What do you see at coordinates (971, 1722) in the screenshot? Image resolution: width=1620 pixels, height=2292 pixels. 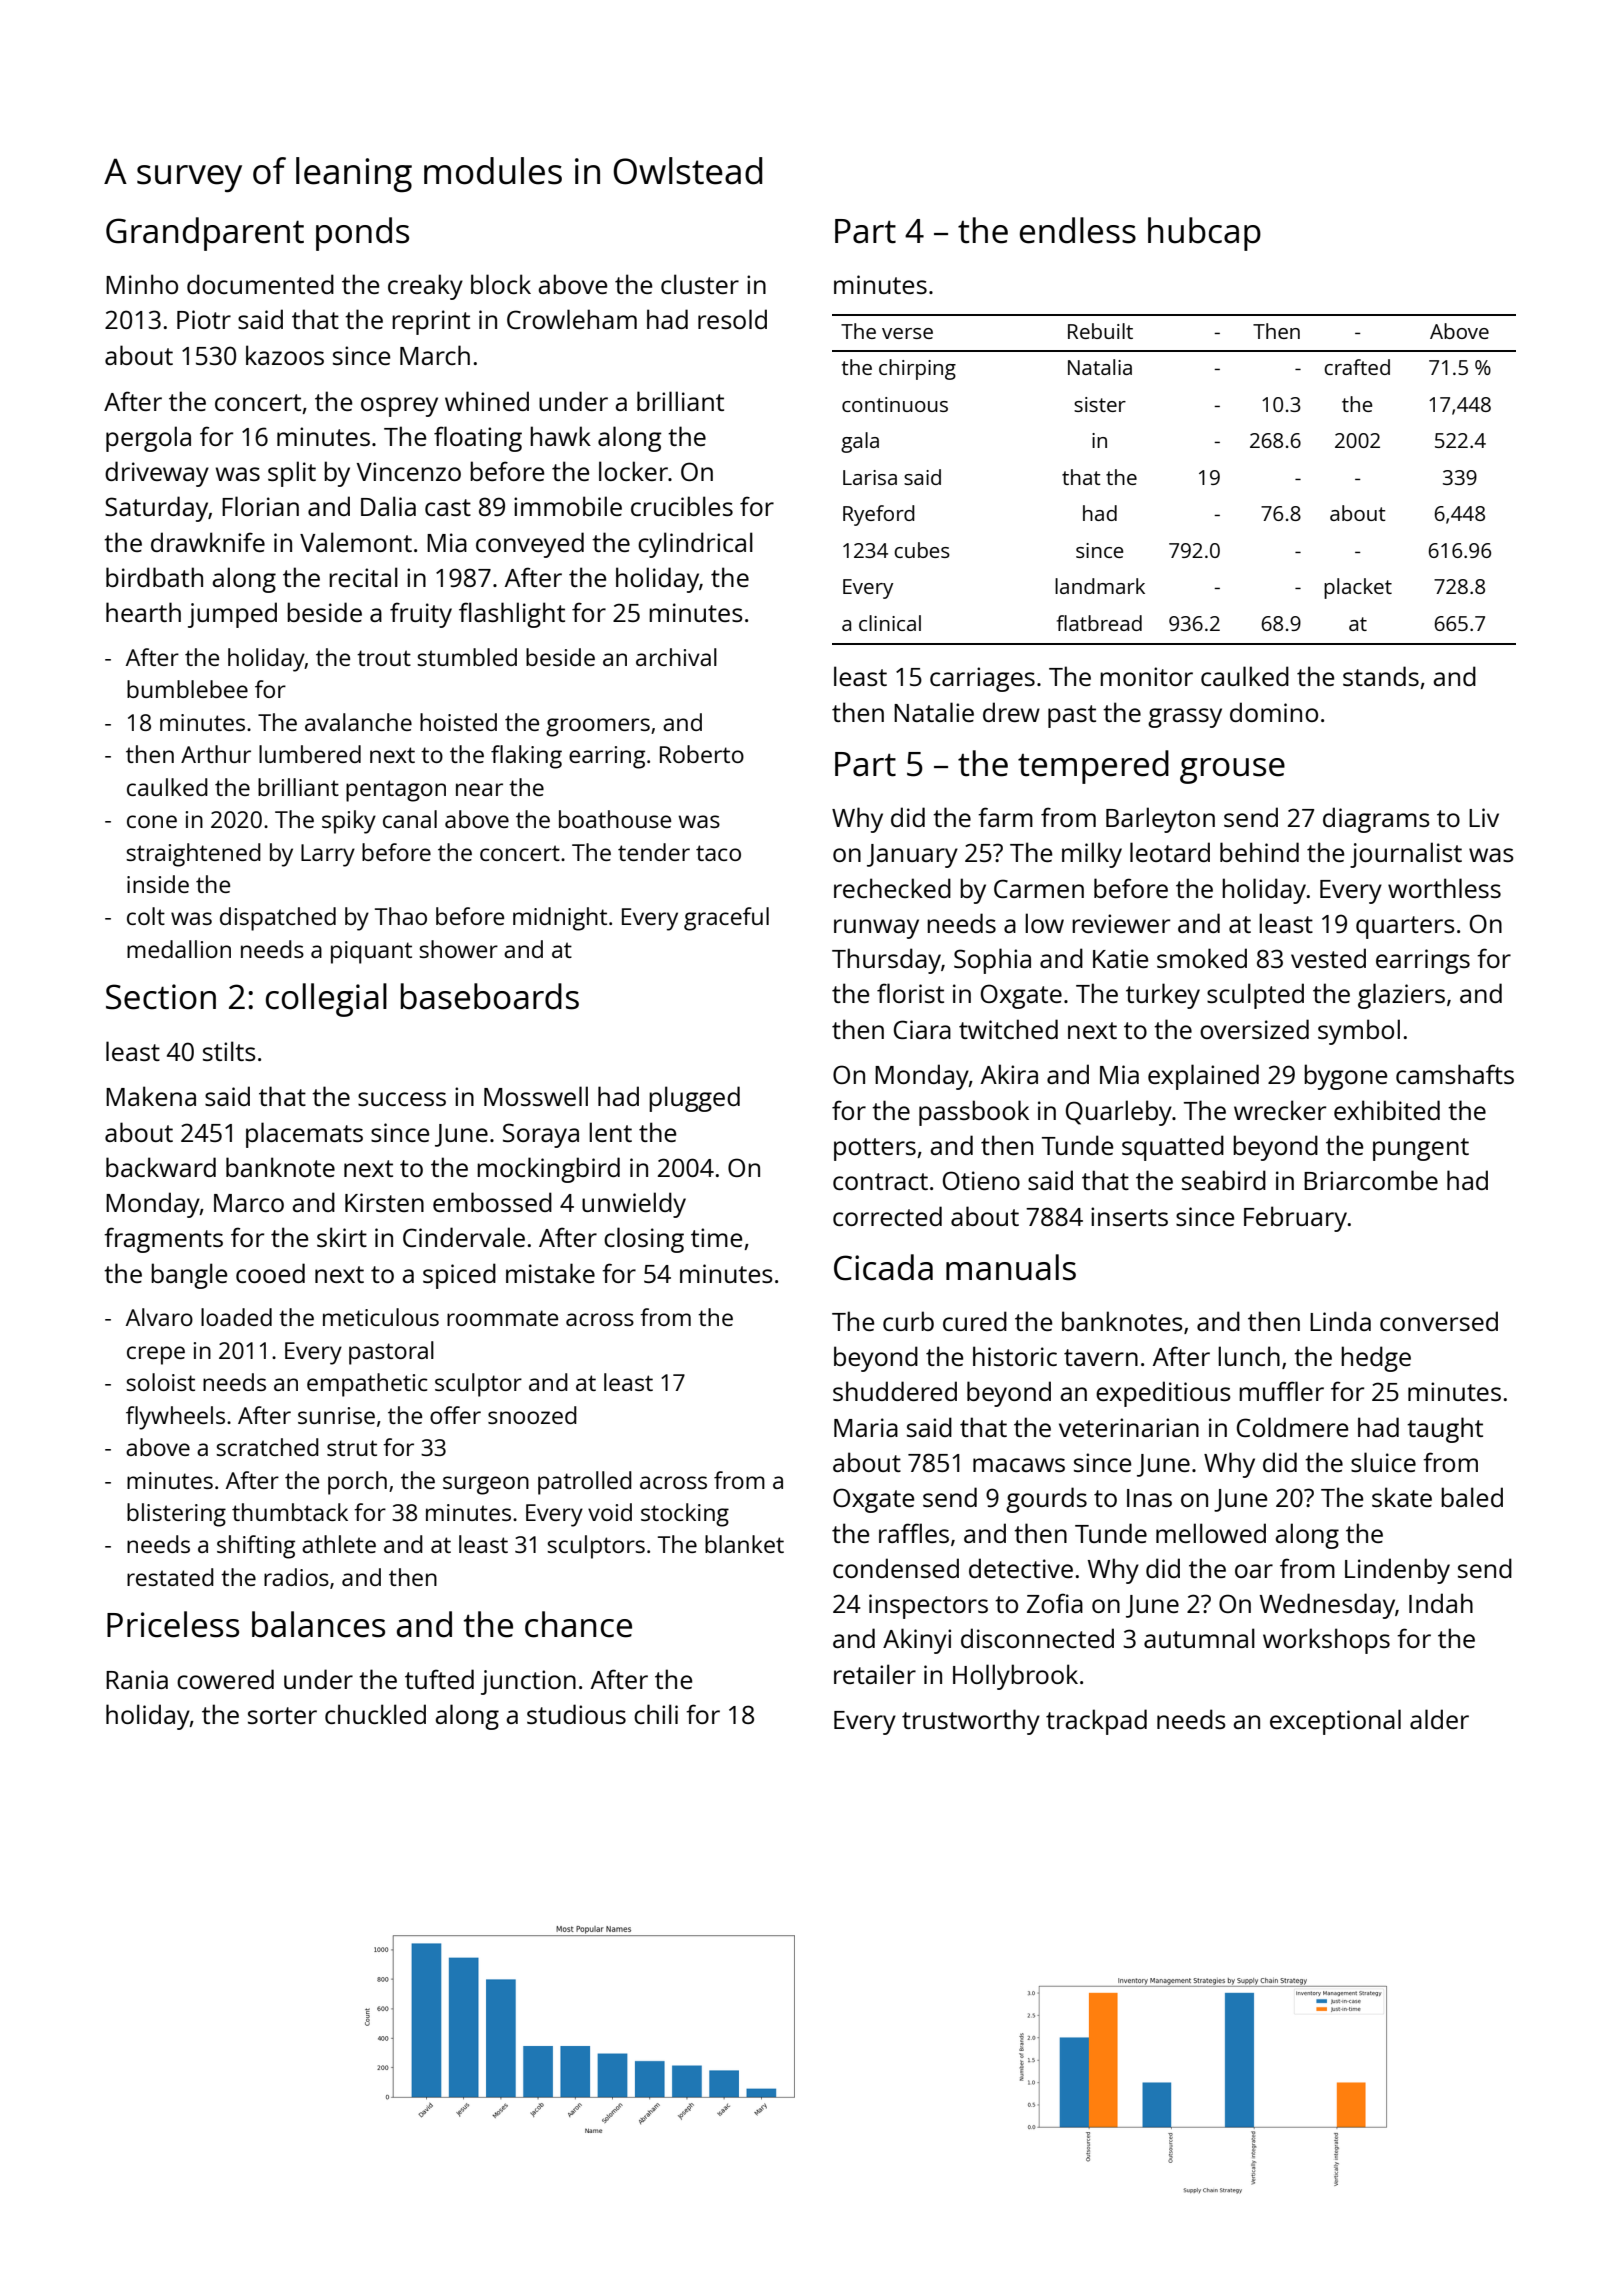 I see `trustworthy` at bounding box center [971, 1722].
